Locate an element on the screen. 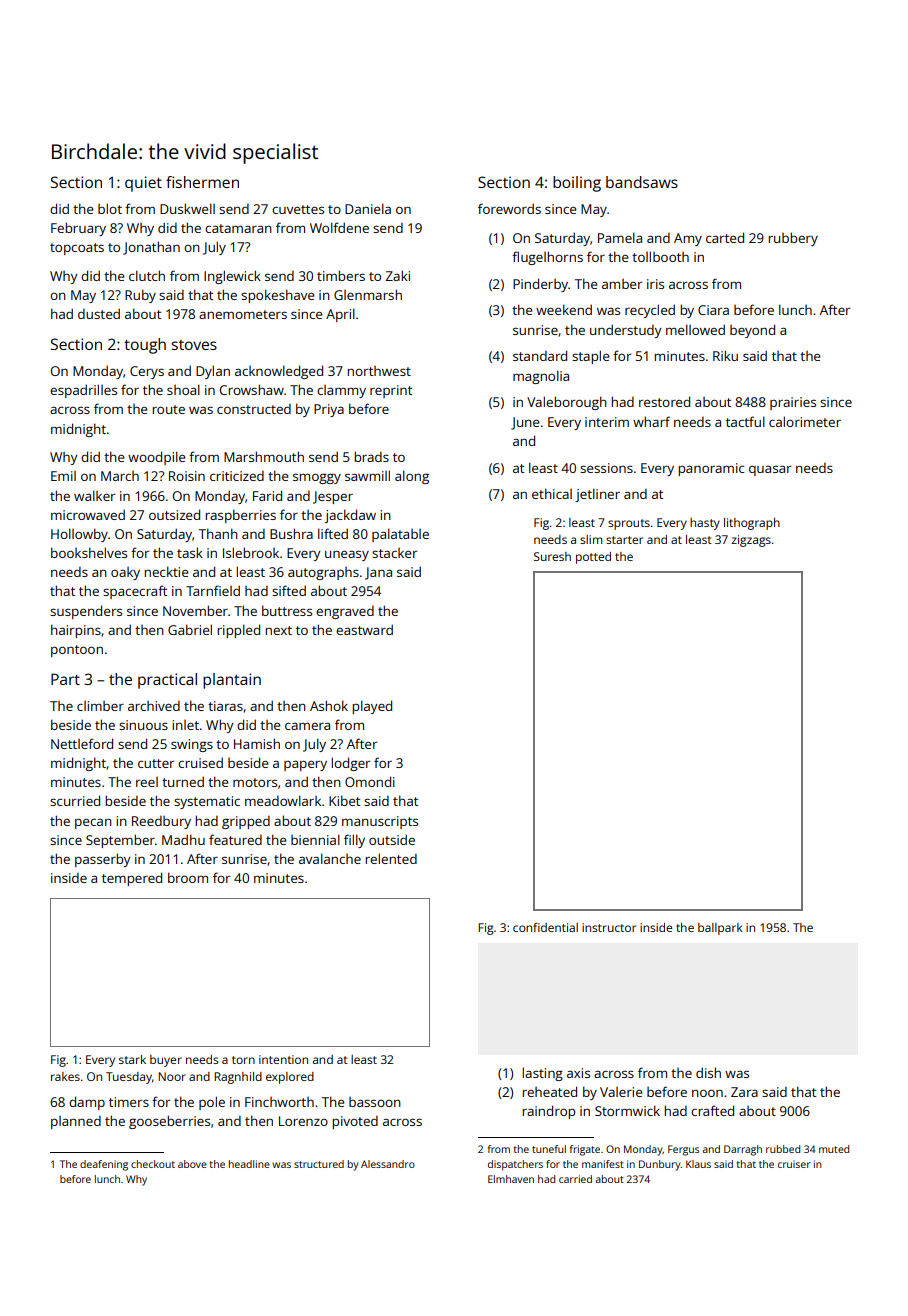  Alessandro is located at coordinates (388, 1164).
